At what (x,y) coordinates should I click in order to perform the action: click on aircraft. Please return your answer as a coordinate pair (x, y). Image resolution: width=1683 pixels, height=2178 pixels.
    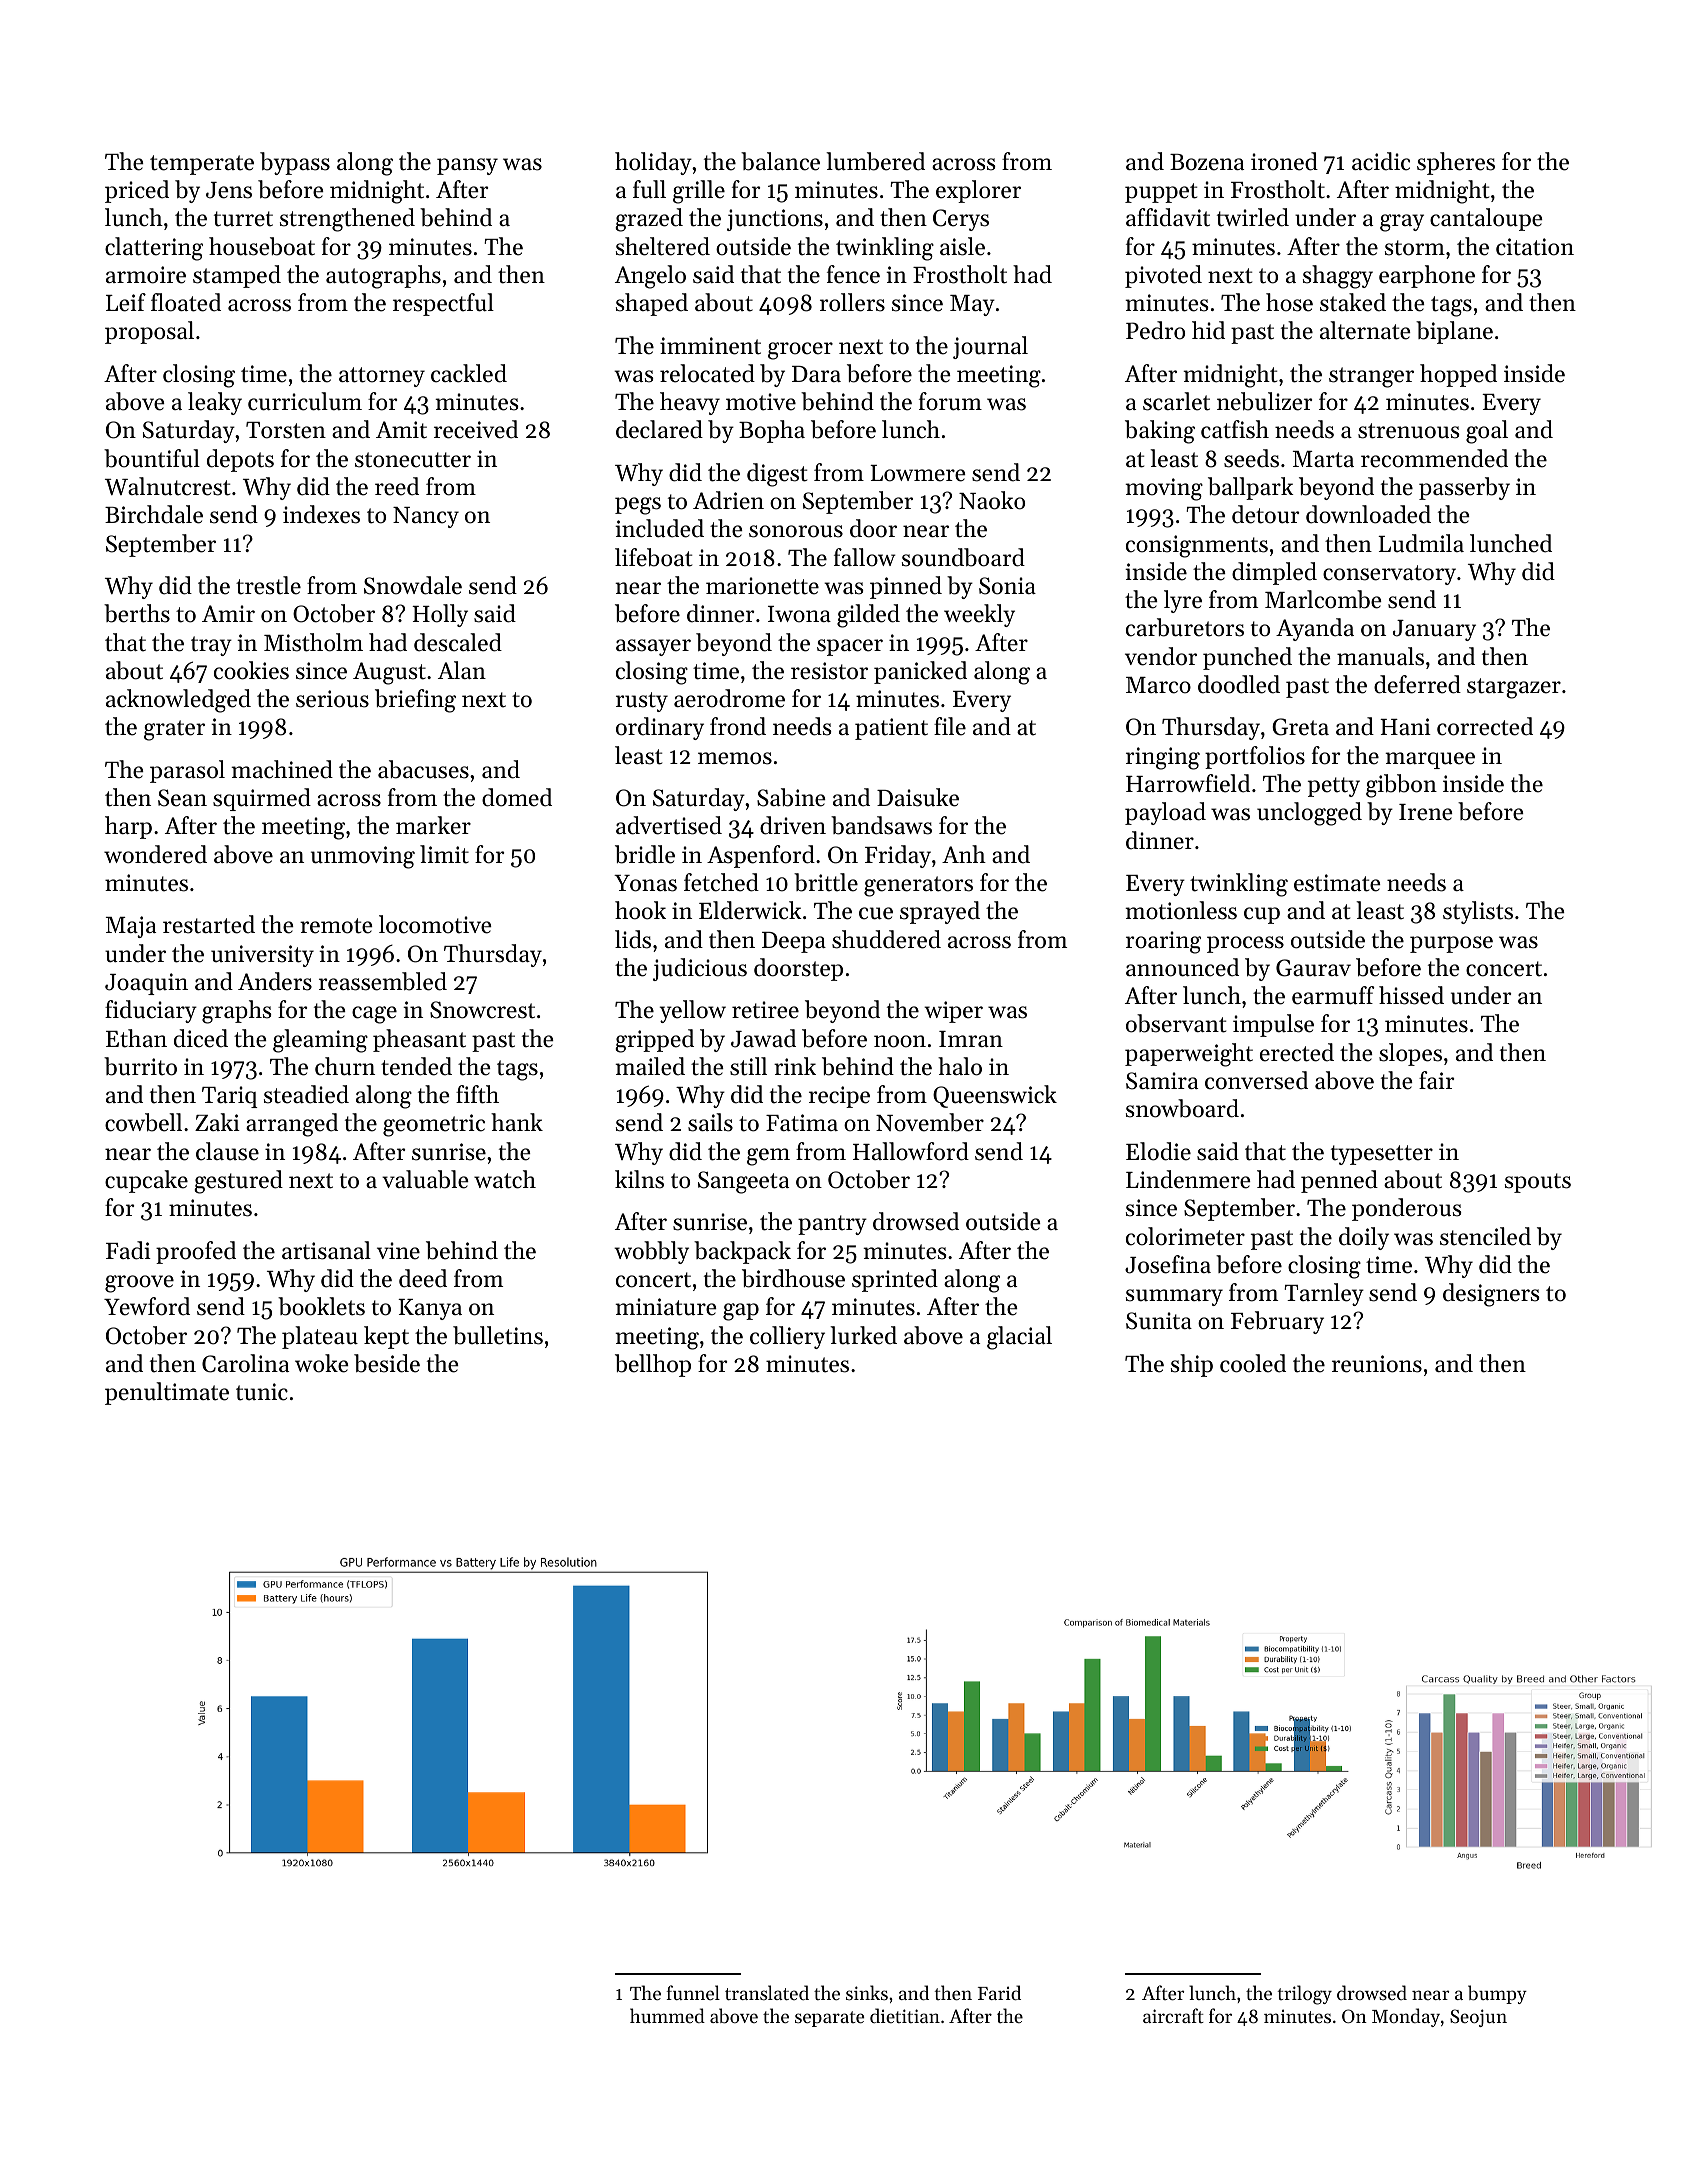
    Looking at the image, I should click on (1173, 2015).
